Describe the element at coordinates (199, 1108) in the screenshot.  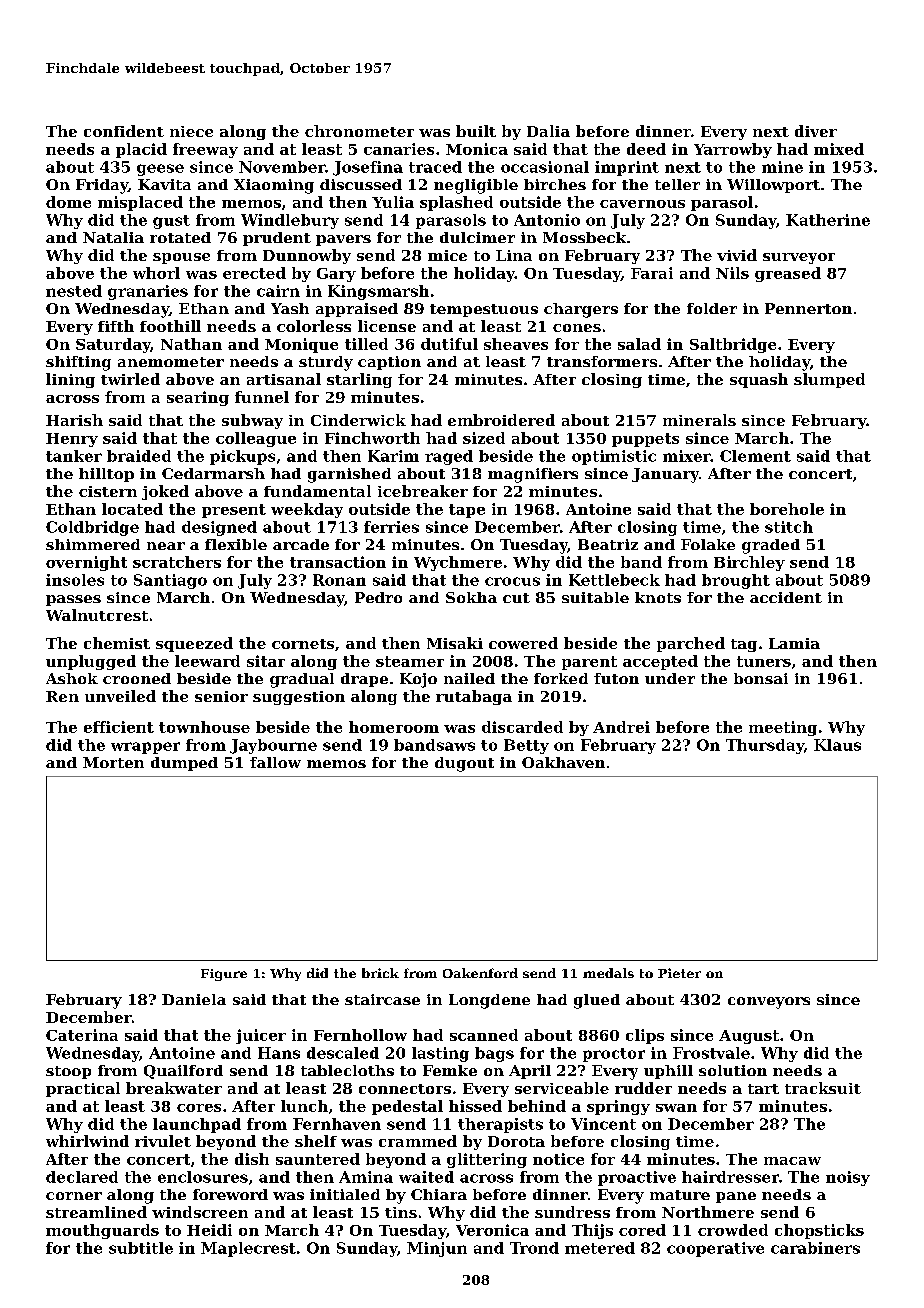
I see `cores` at that location.
